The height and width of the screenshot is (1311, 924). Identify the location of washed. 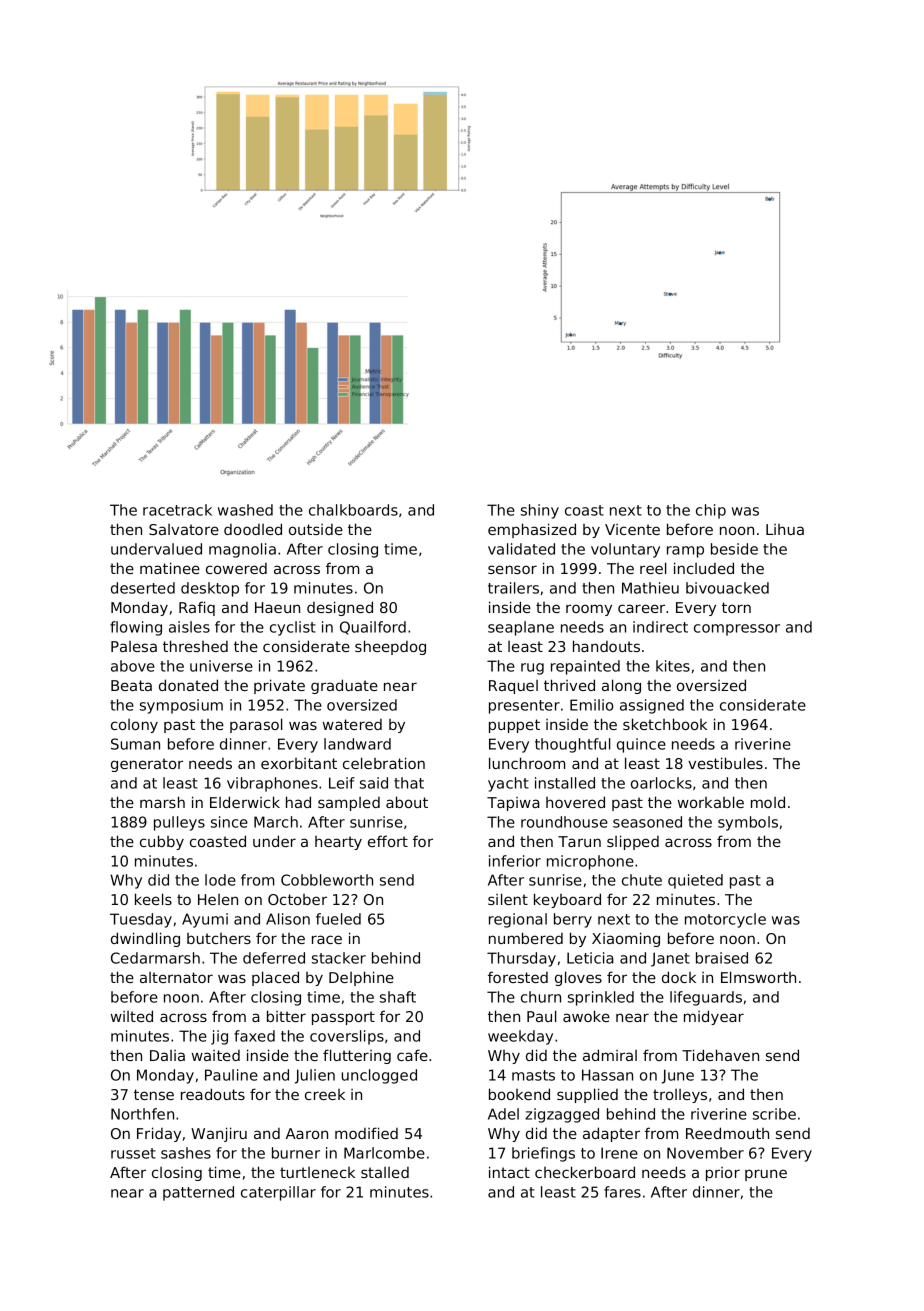
(245, 510).
